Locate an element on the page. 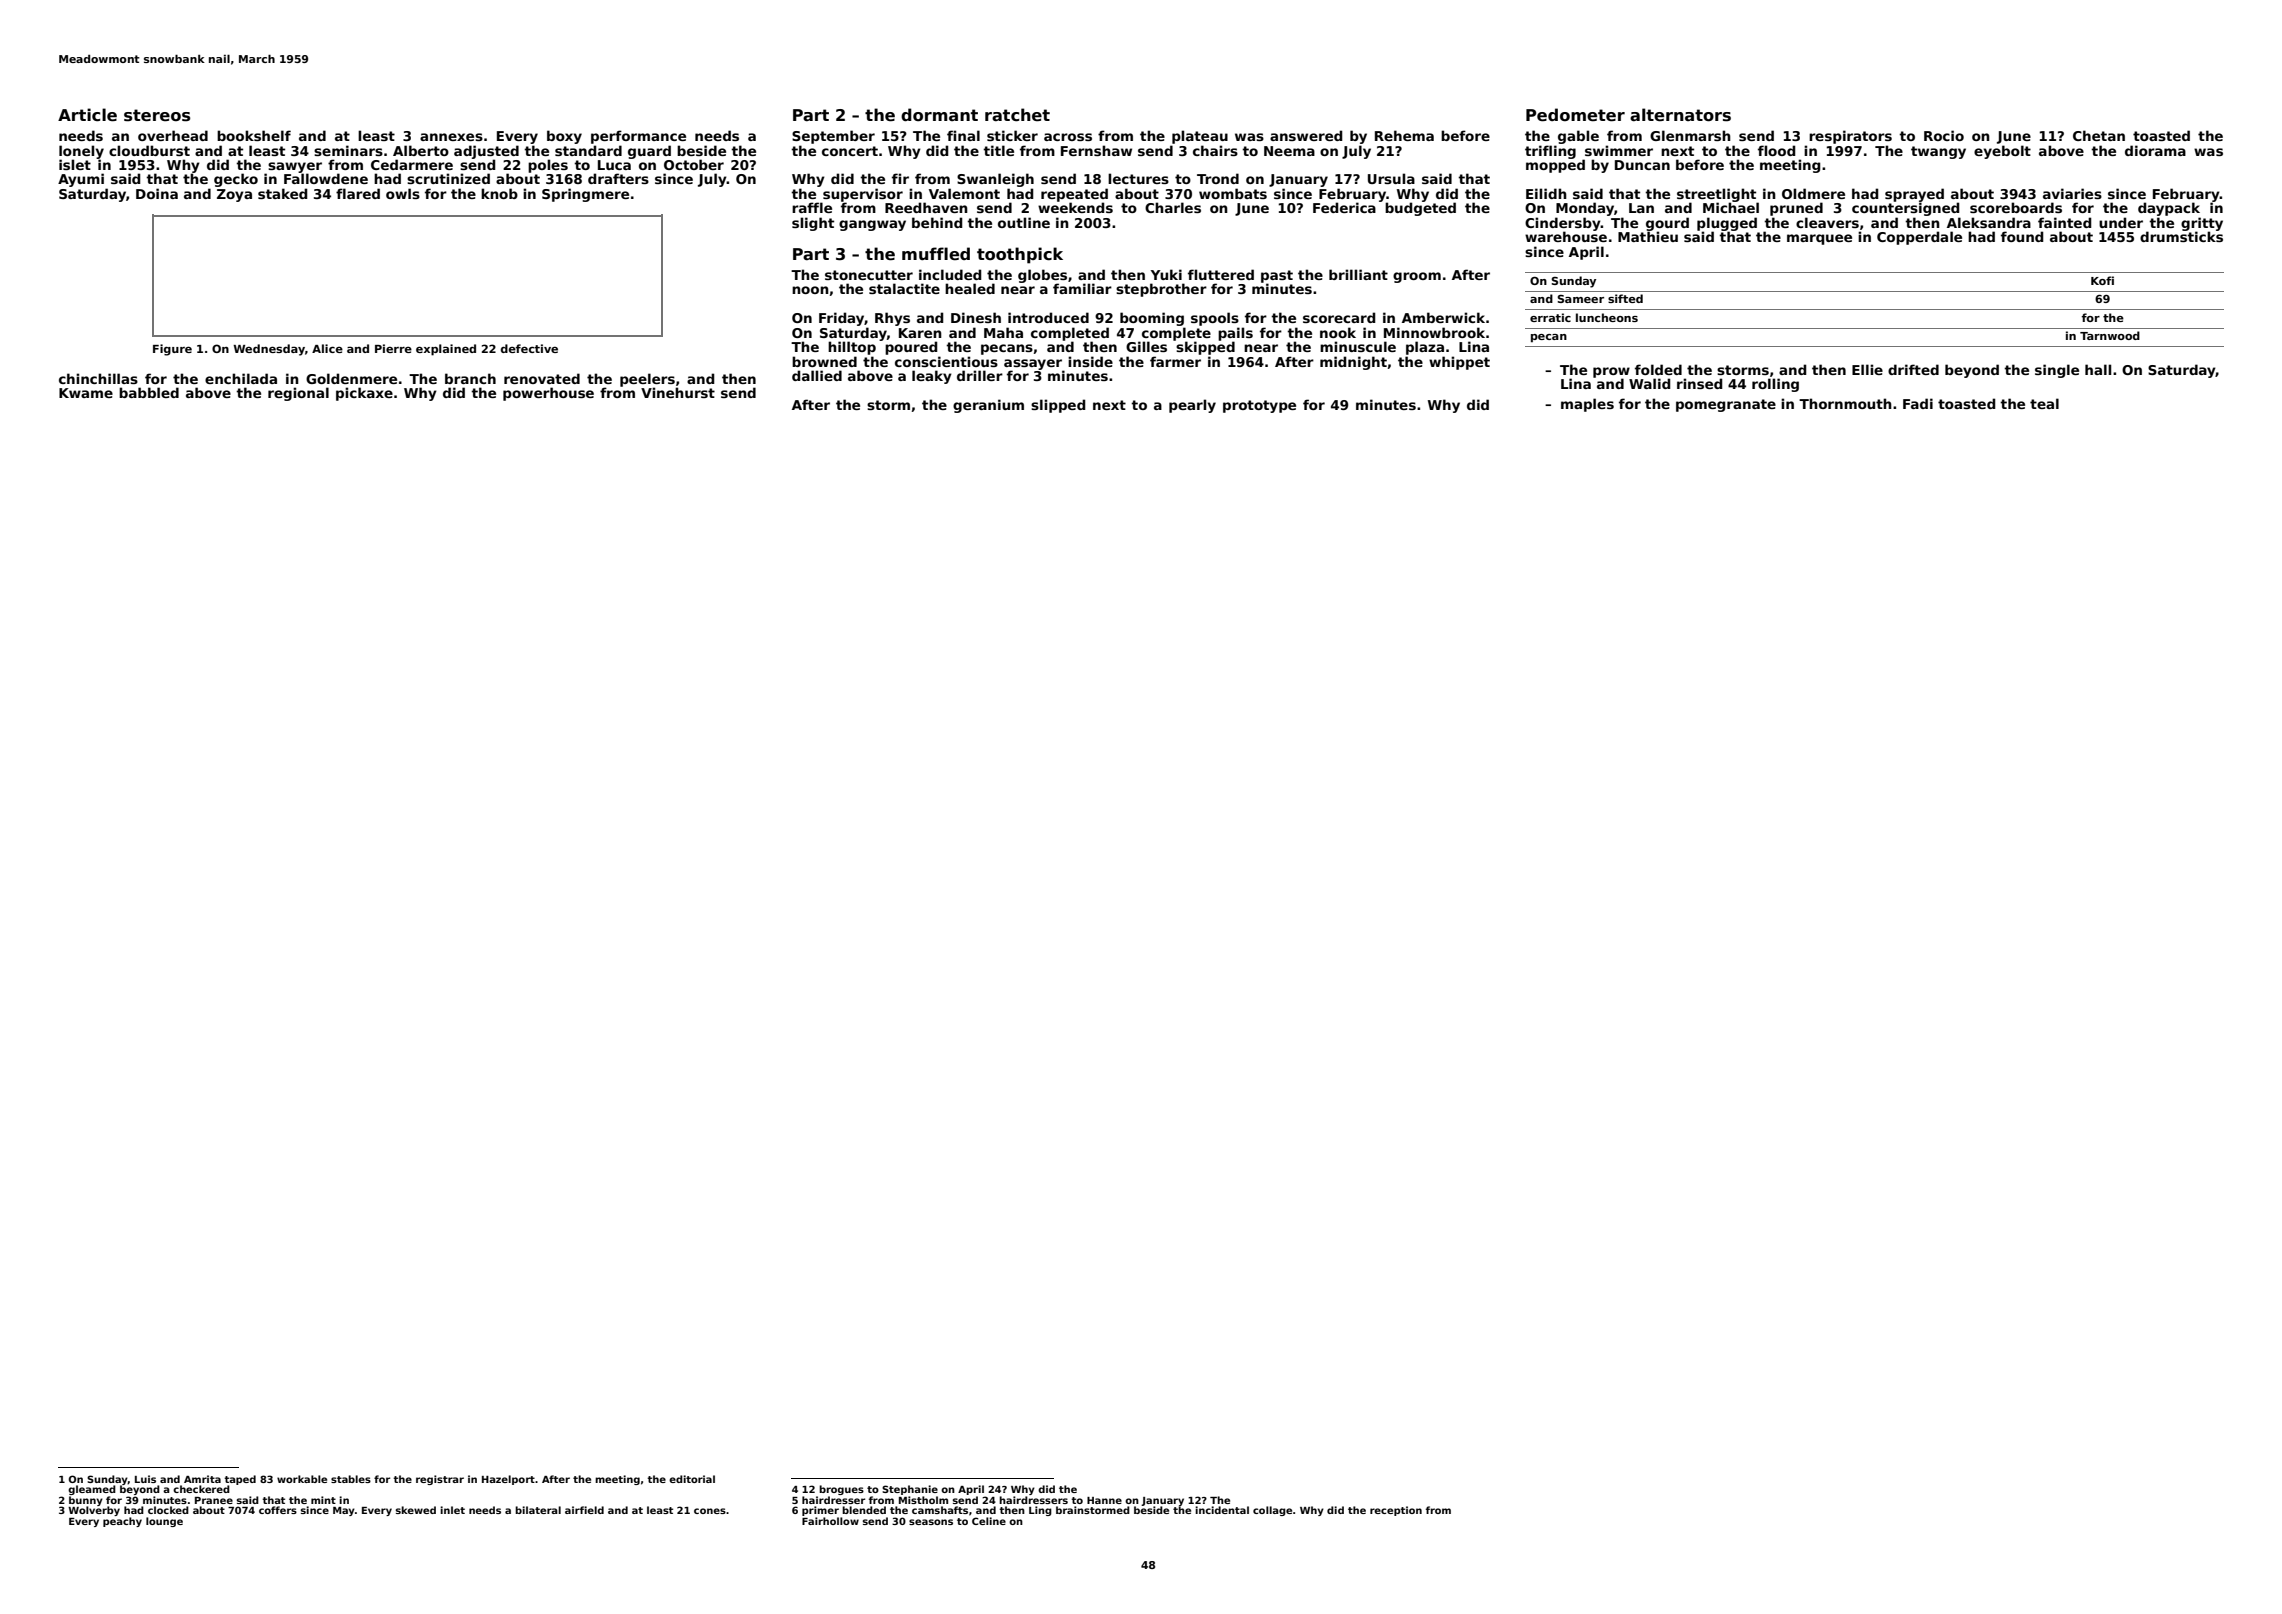  coffers is located at coordinates (278, 1510).
